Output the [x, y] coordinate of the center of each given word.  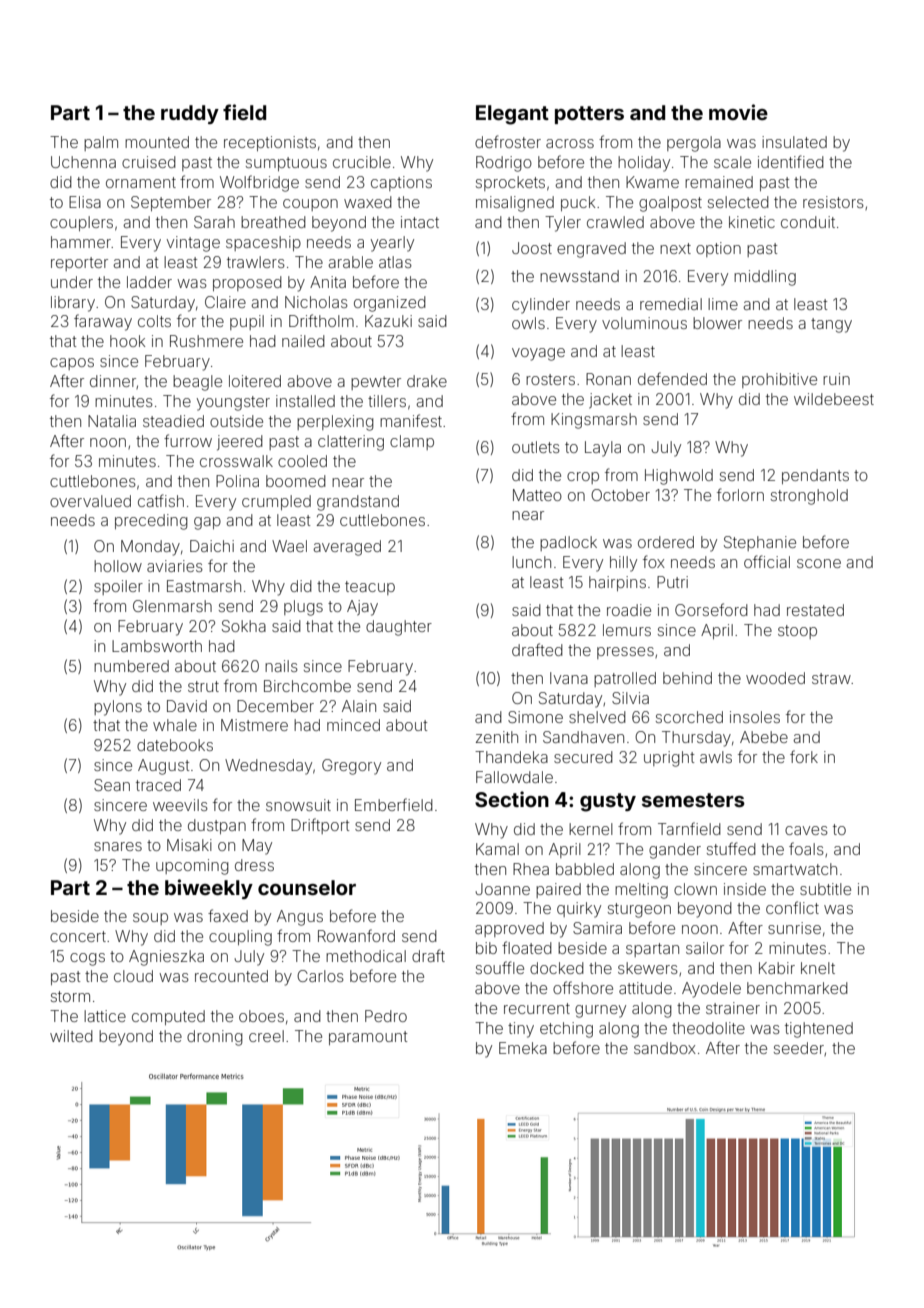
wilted [71, 1036]
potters [589, 115]
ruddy [190, 114]
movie [738, 112]
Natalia [112, 421]
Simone [535, 717]
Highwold [679, 477]
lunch [531, 562]
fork [804, 756]
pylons [118, 708]
